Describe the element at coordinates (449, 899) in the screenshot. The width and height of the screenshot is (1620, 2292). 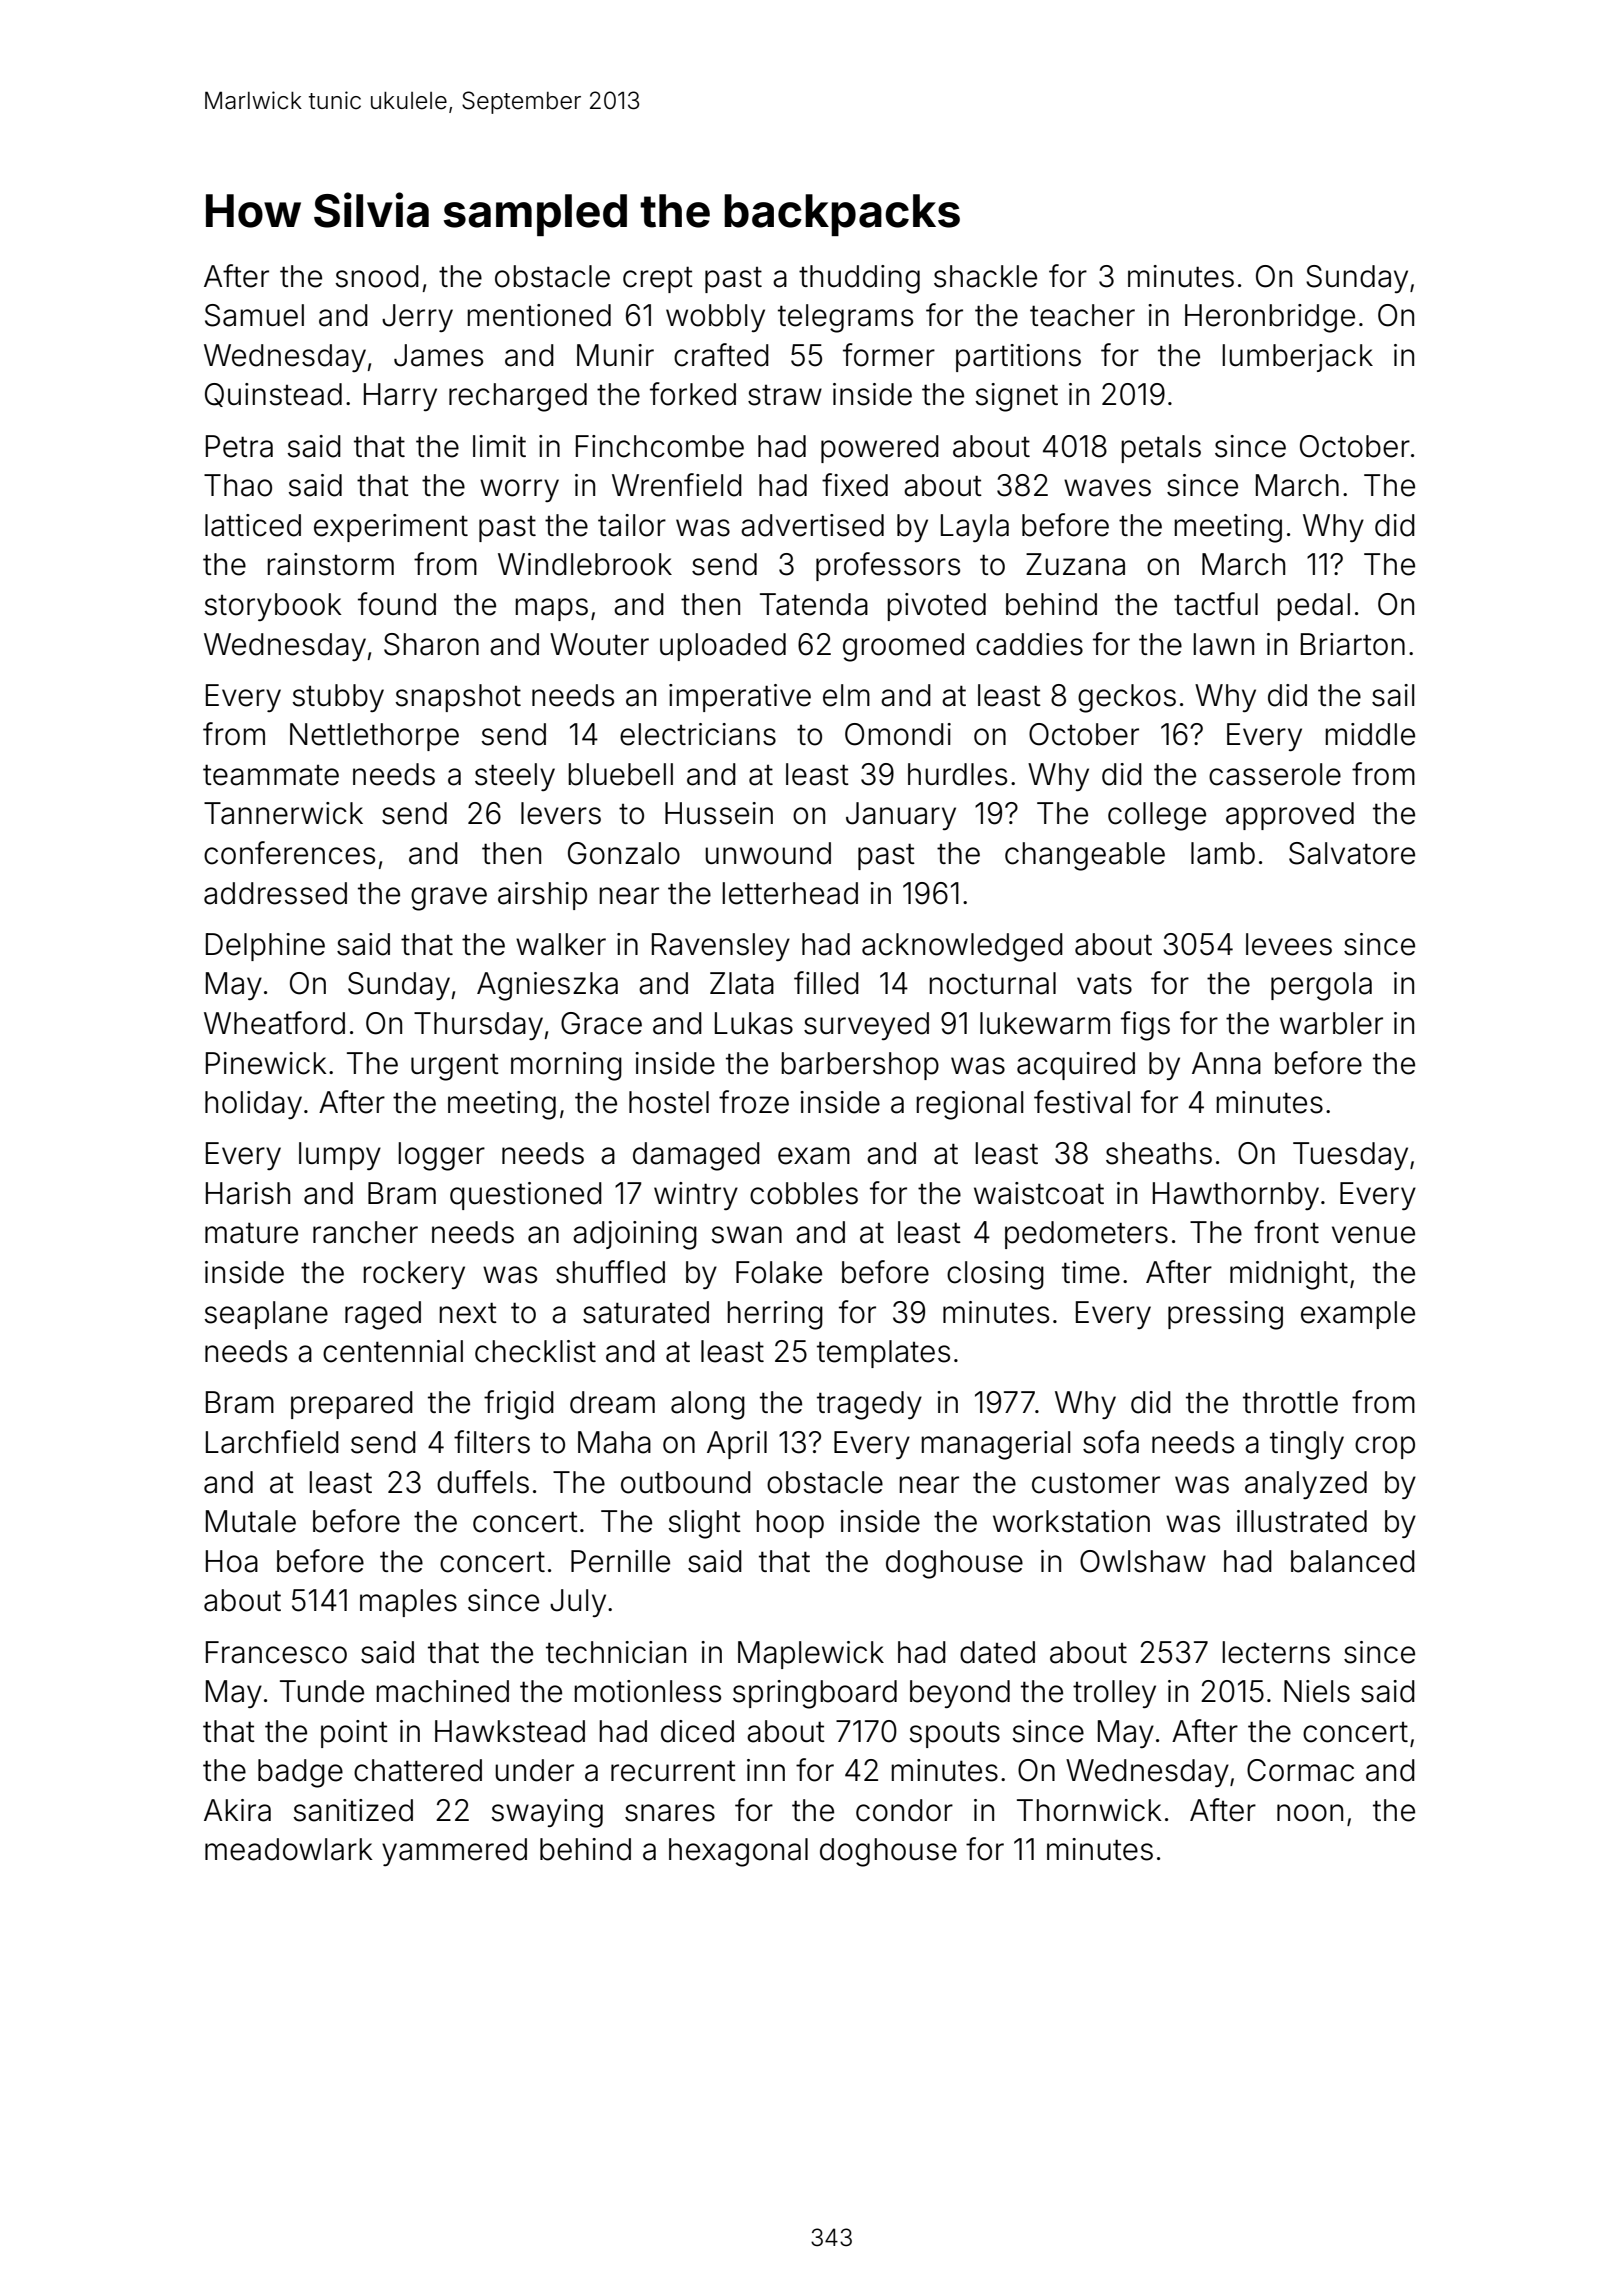
I see `grave` at that location.
